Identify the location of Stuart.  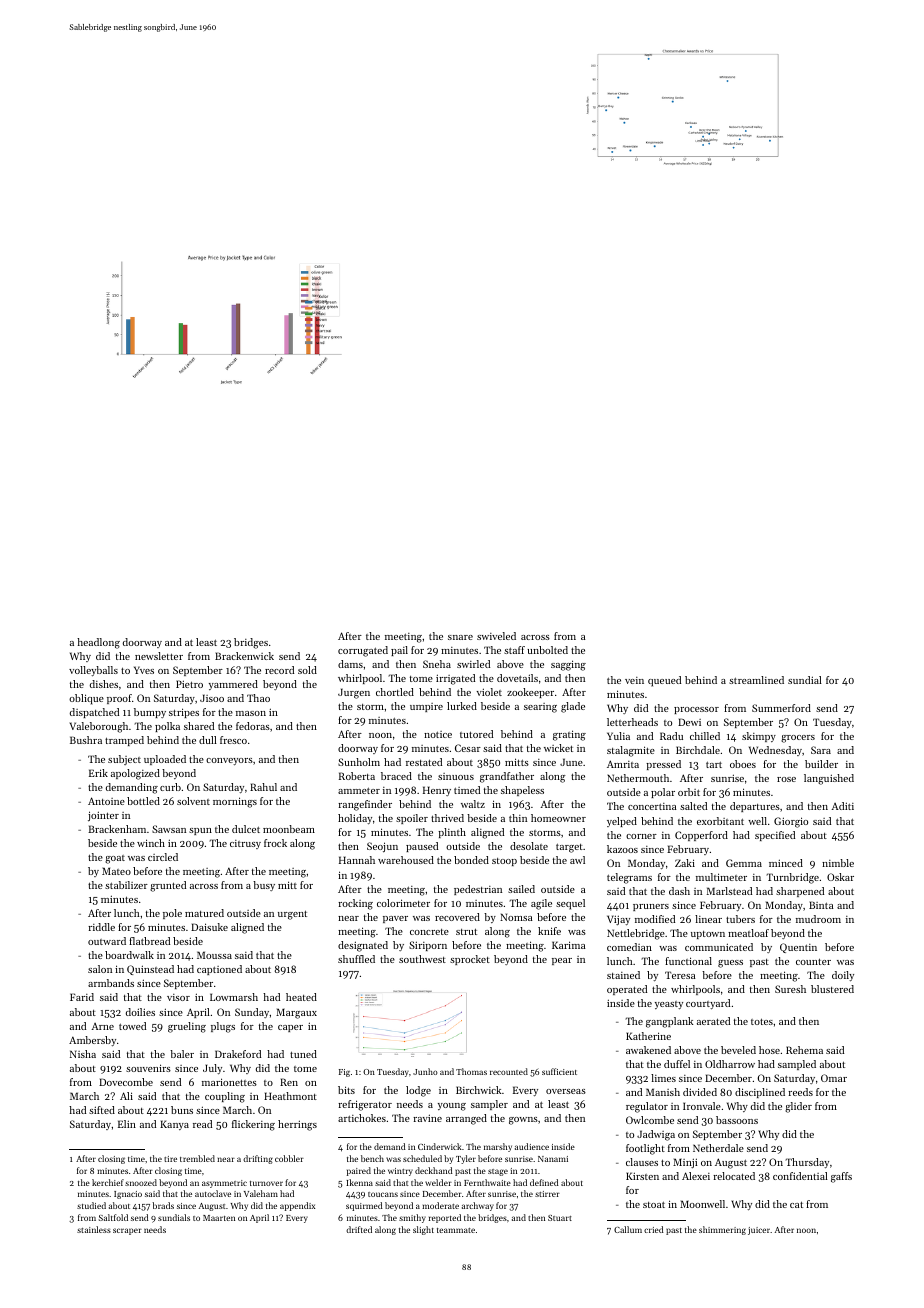
(560, 1218).
